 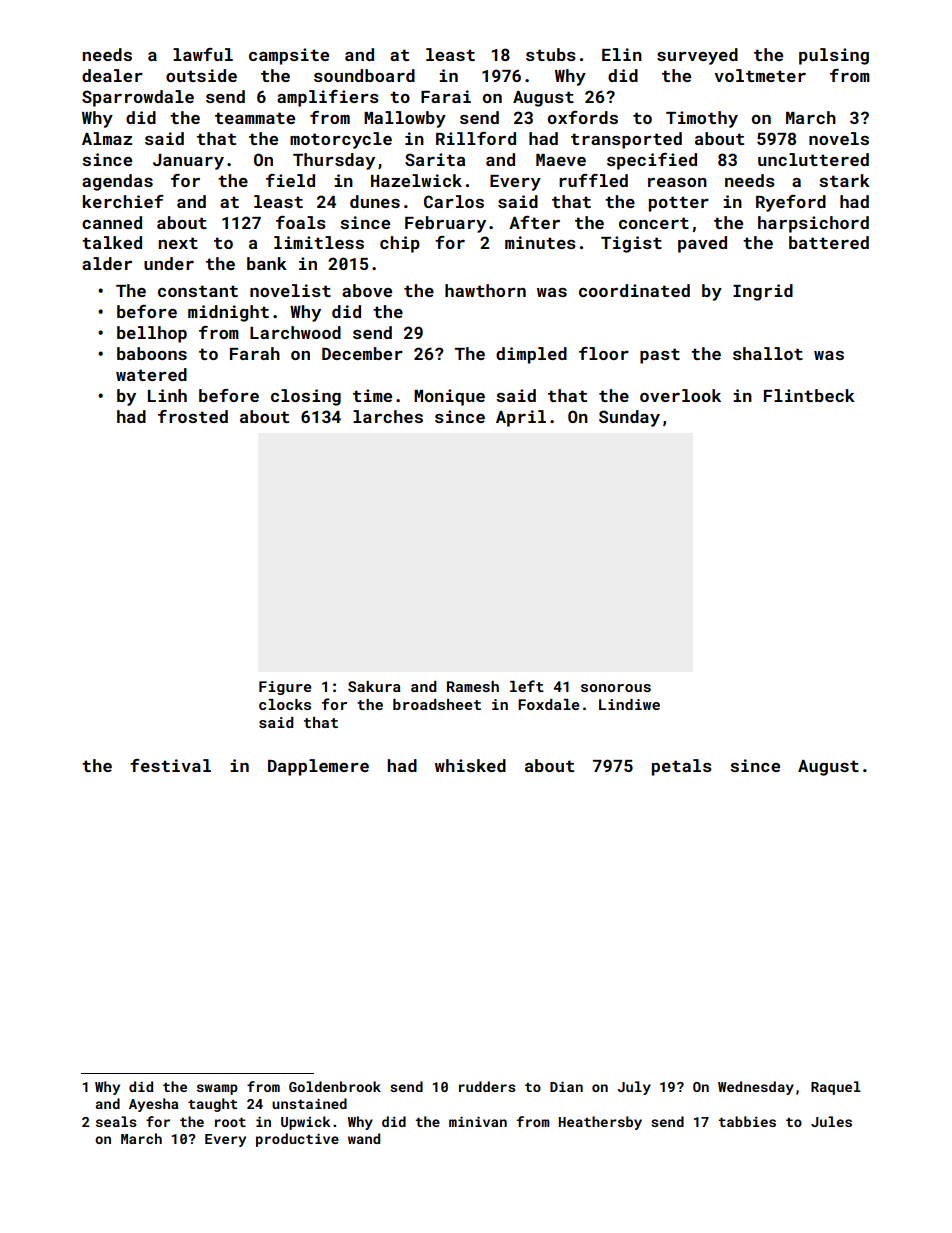 I want to click on Jules, so click(x=831, y=1121).
